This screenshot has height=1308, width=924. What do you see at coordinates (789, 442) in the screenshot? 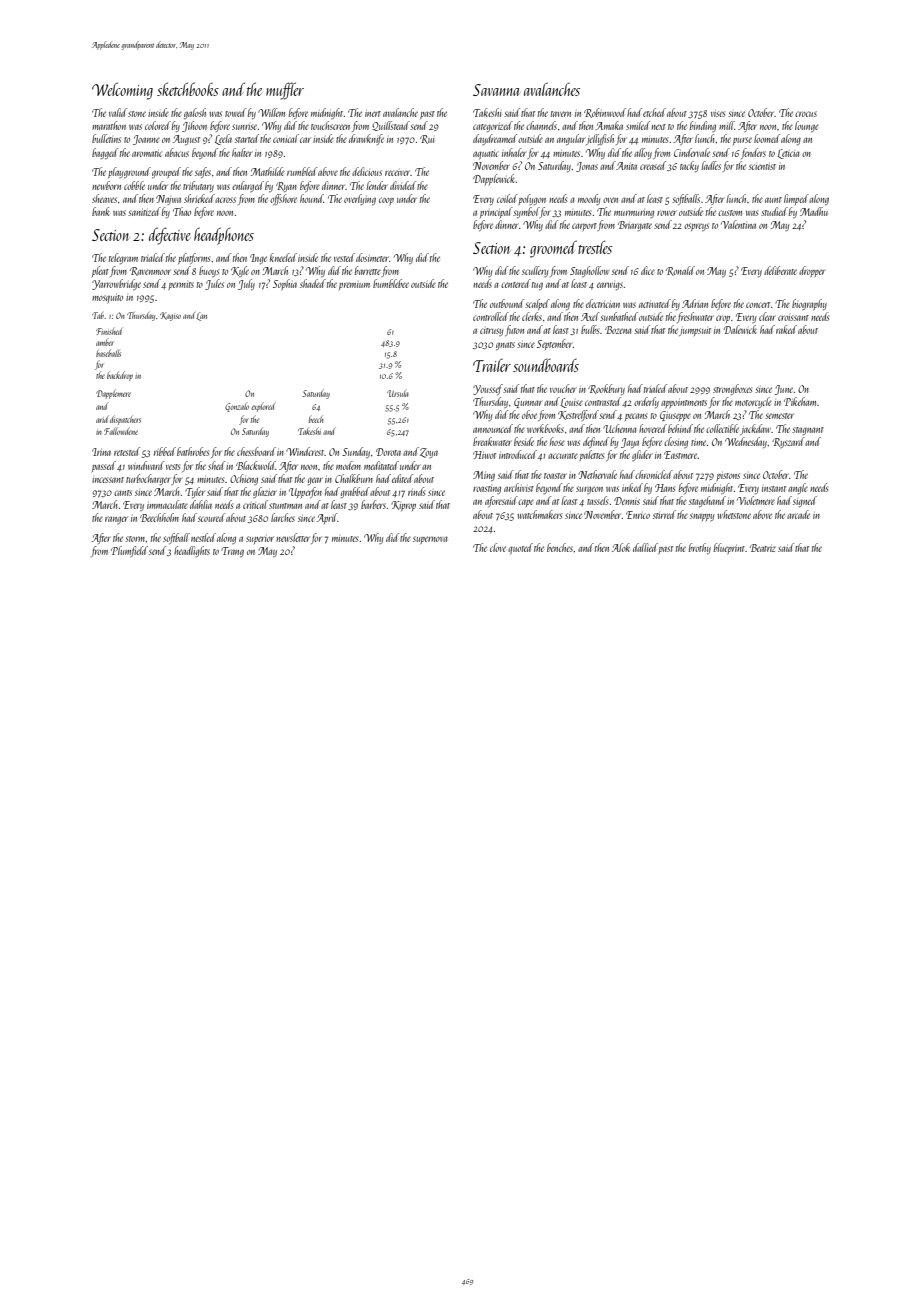
I see `Ryszard` at bounding box center [789, 442].
